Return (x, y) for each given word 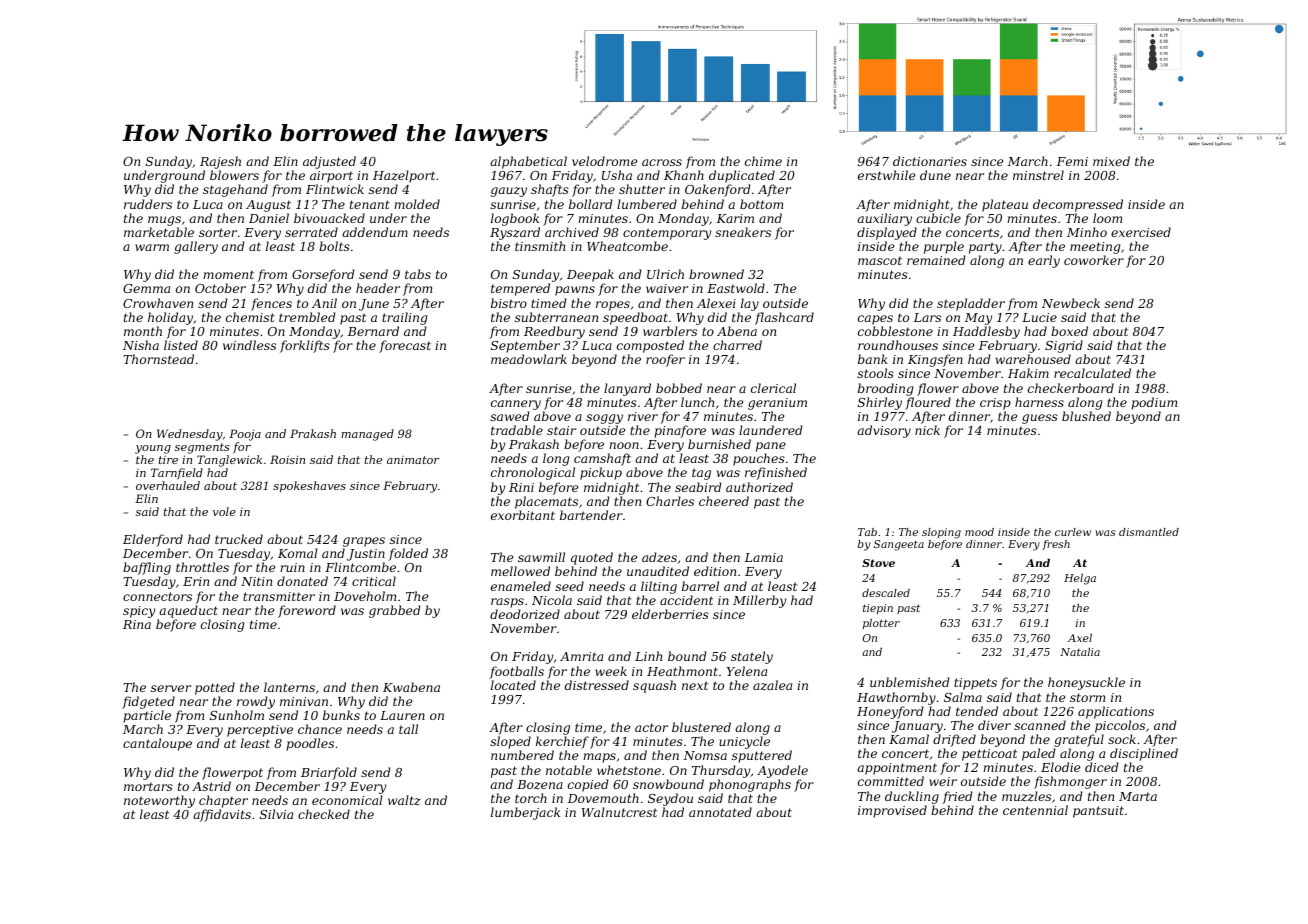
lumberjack (525, 813)
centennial (1035, 810)
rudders (148, 204)
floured (928, 403)
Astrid (211, 786)
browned (716, 274)
